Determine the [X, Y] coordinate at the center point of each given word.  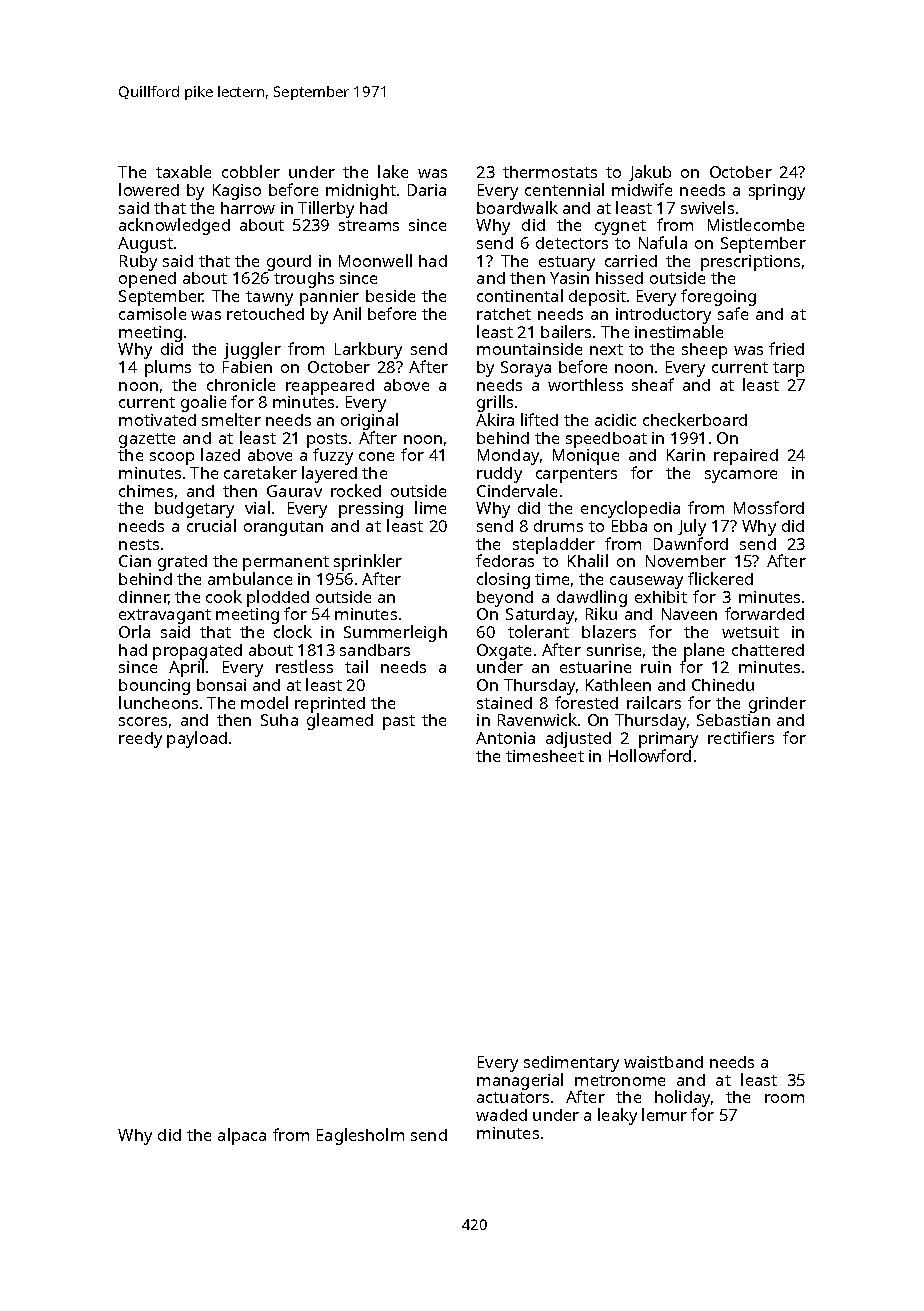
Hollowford [650, 755]
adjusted [578, 740]
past [399, 722]
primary [668, 740]
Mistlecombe [756, 224]
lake [393, 171]
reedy [140, 740]
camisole [152, 313]
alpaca [242, 1136]
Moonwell [375, 260]
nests [139, 544]
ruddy [499, 475]
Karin [686, 455]
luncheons [158, 702]
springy [777, 192]
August [145, 245]
